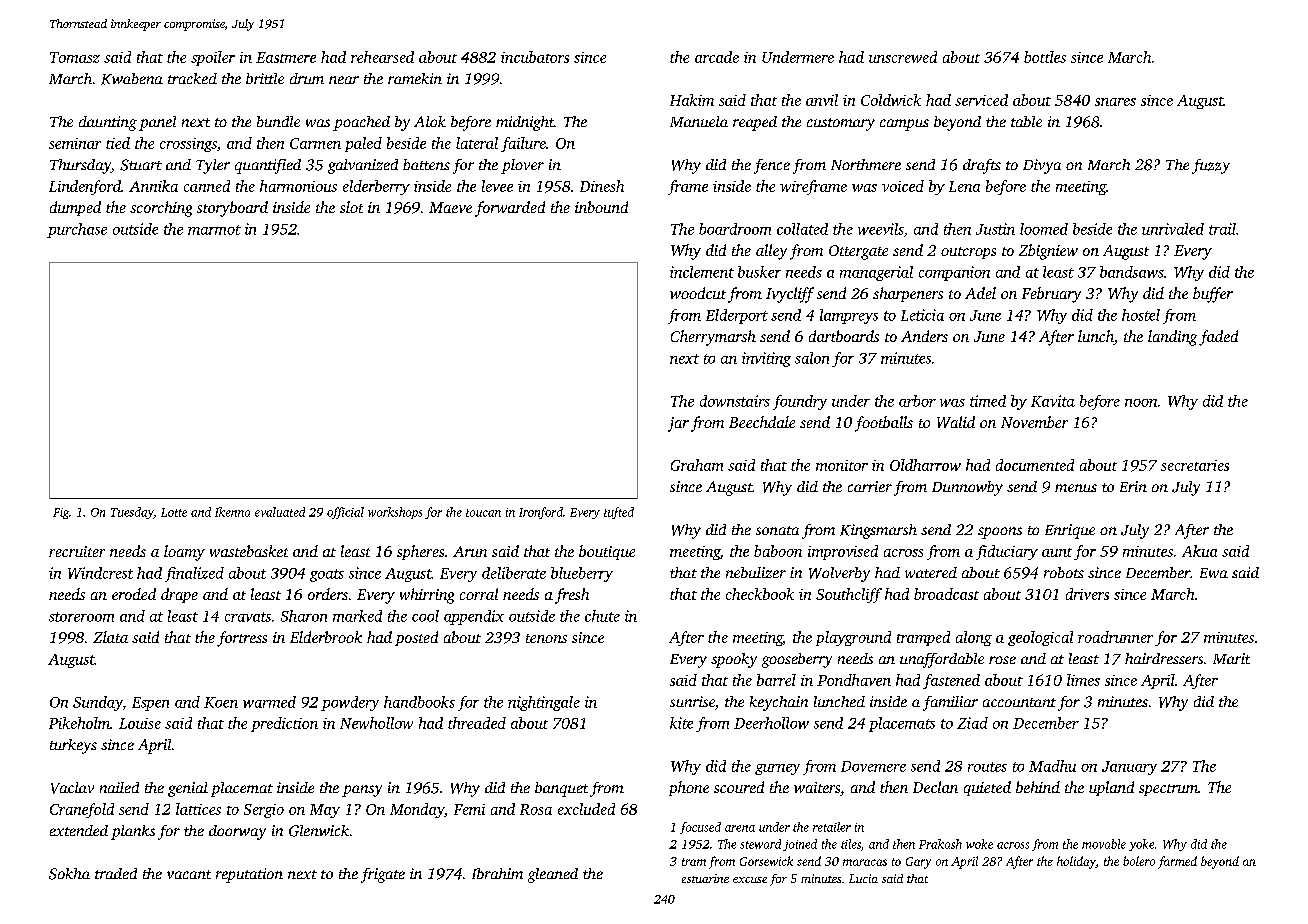 The height and width of the screenshot is (924, 1308). I want to click on warmed, so click(269, 702).
